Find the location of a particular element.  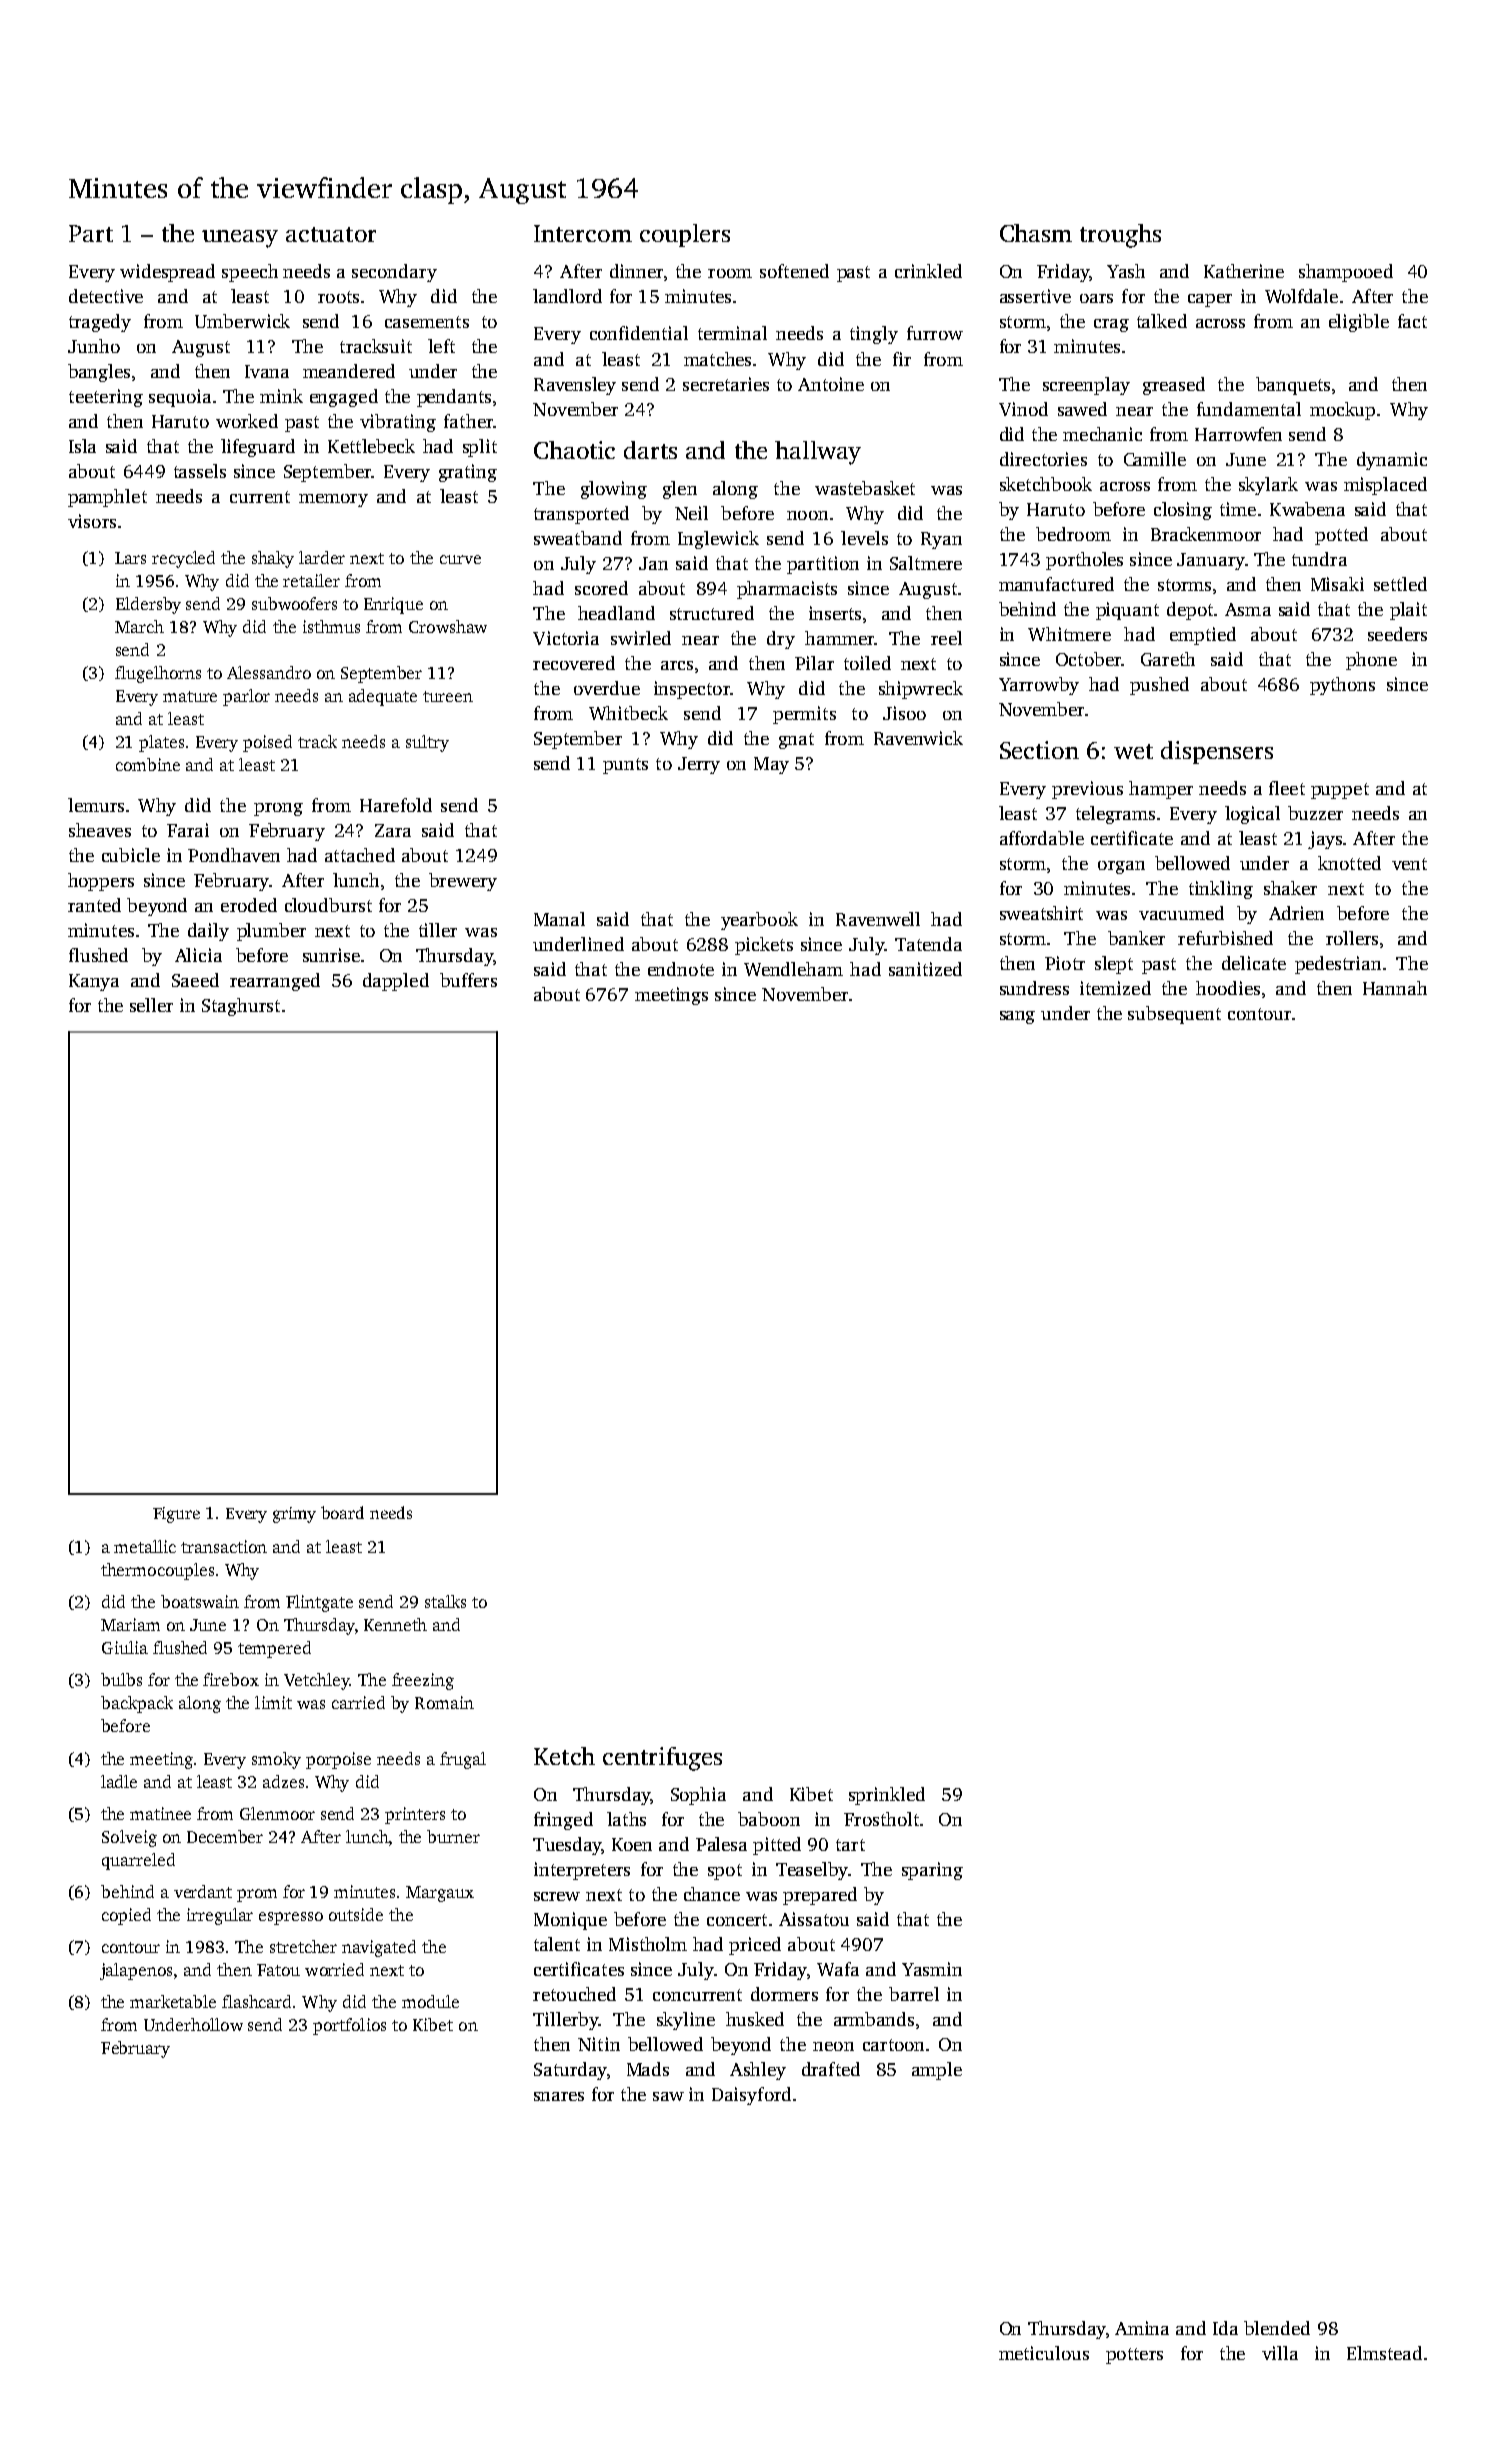

sang is located at coordinates (1017, 1017).
